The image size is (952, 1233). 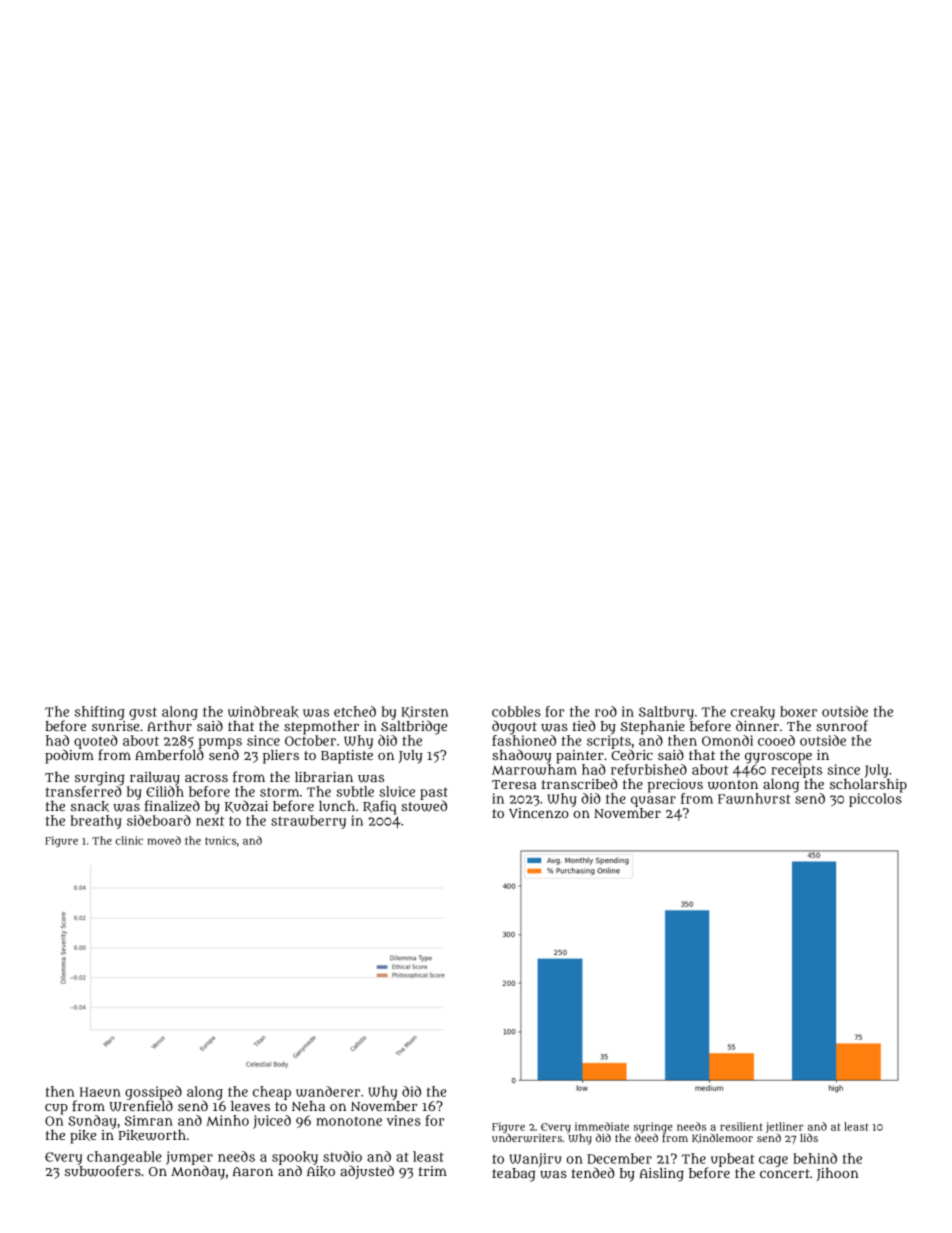 I want to click on teabag, so click(x=514, y=1175).
